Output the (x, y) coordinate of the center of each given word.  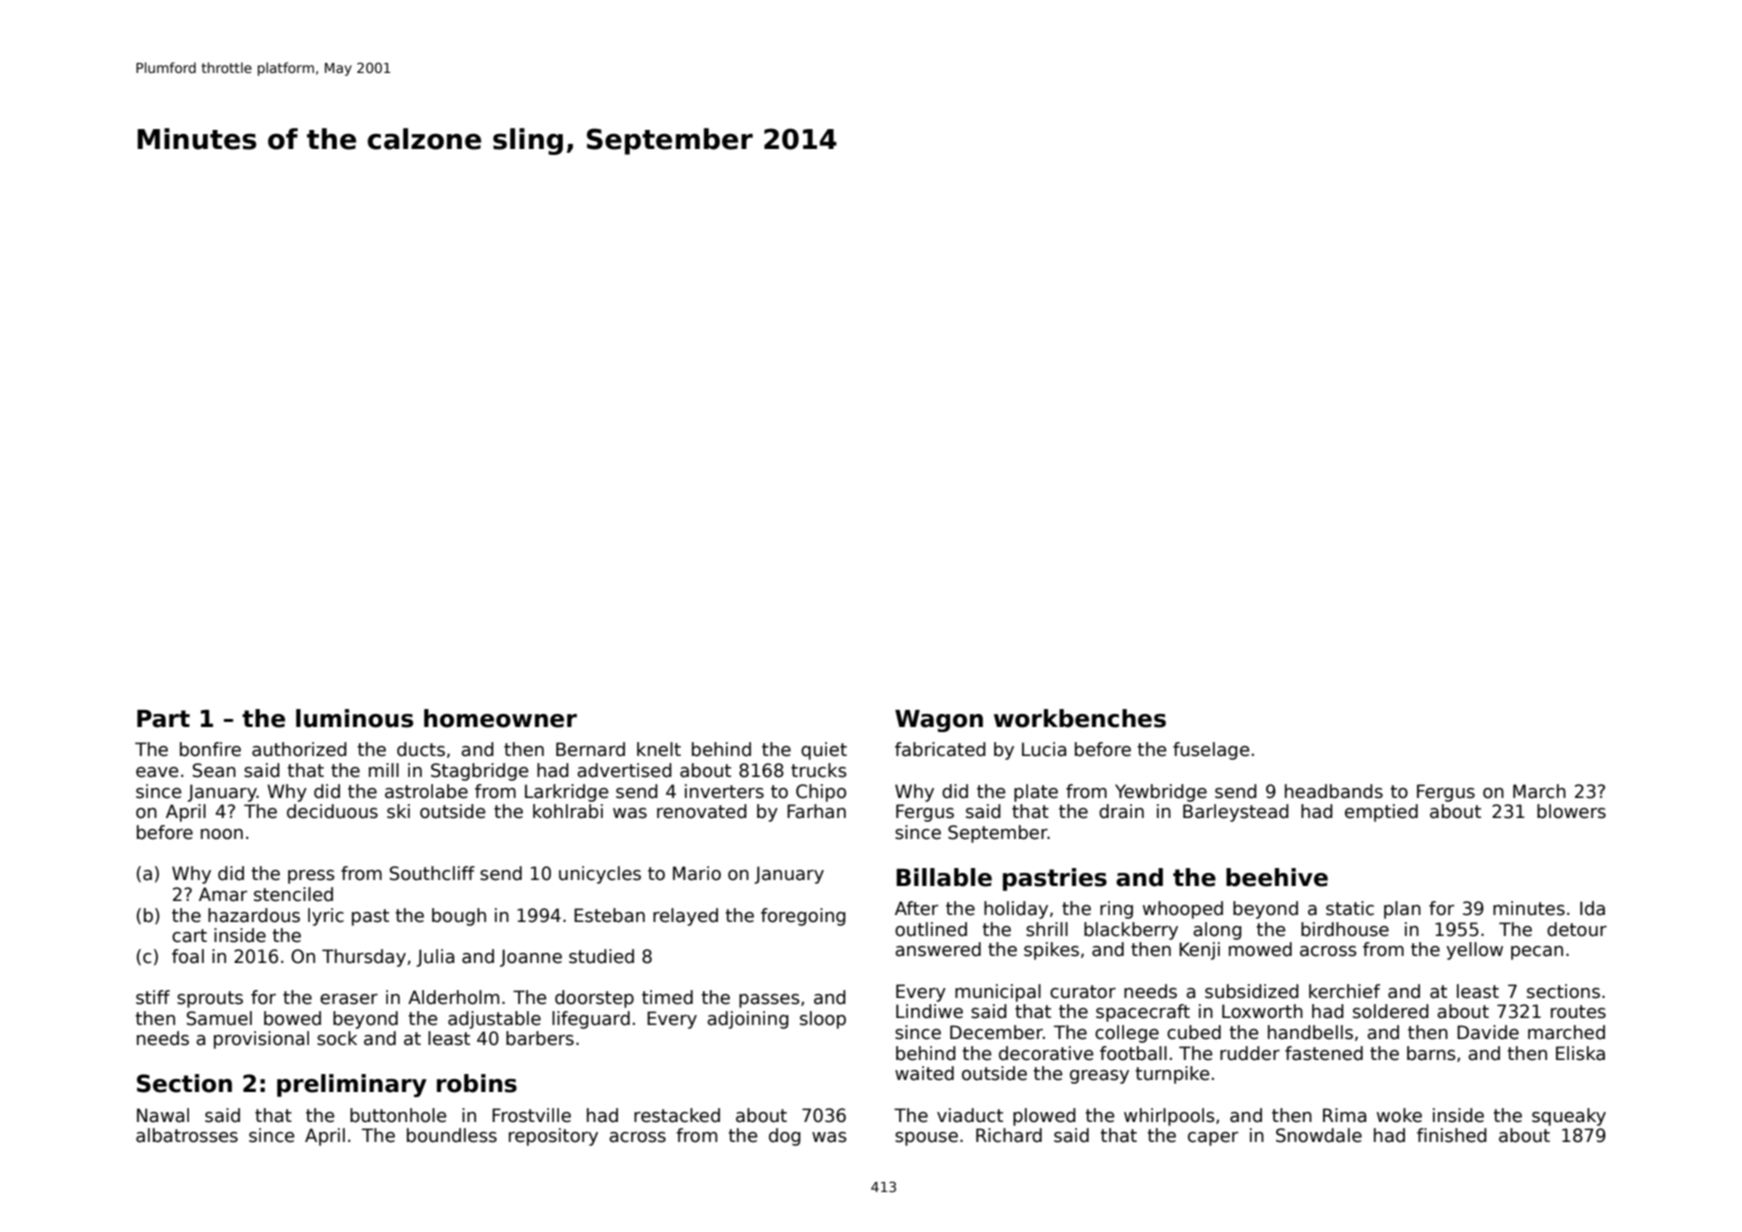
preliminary (352, 1085)
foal (188, 956)
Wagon (939, 721)
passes (769, 1001)
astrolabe (426, 791)
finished (1452, 1135)
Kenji (1199, 951)
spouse (926, 1139)
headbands (1334, 791)
